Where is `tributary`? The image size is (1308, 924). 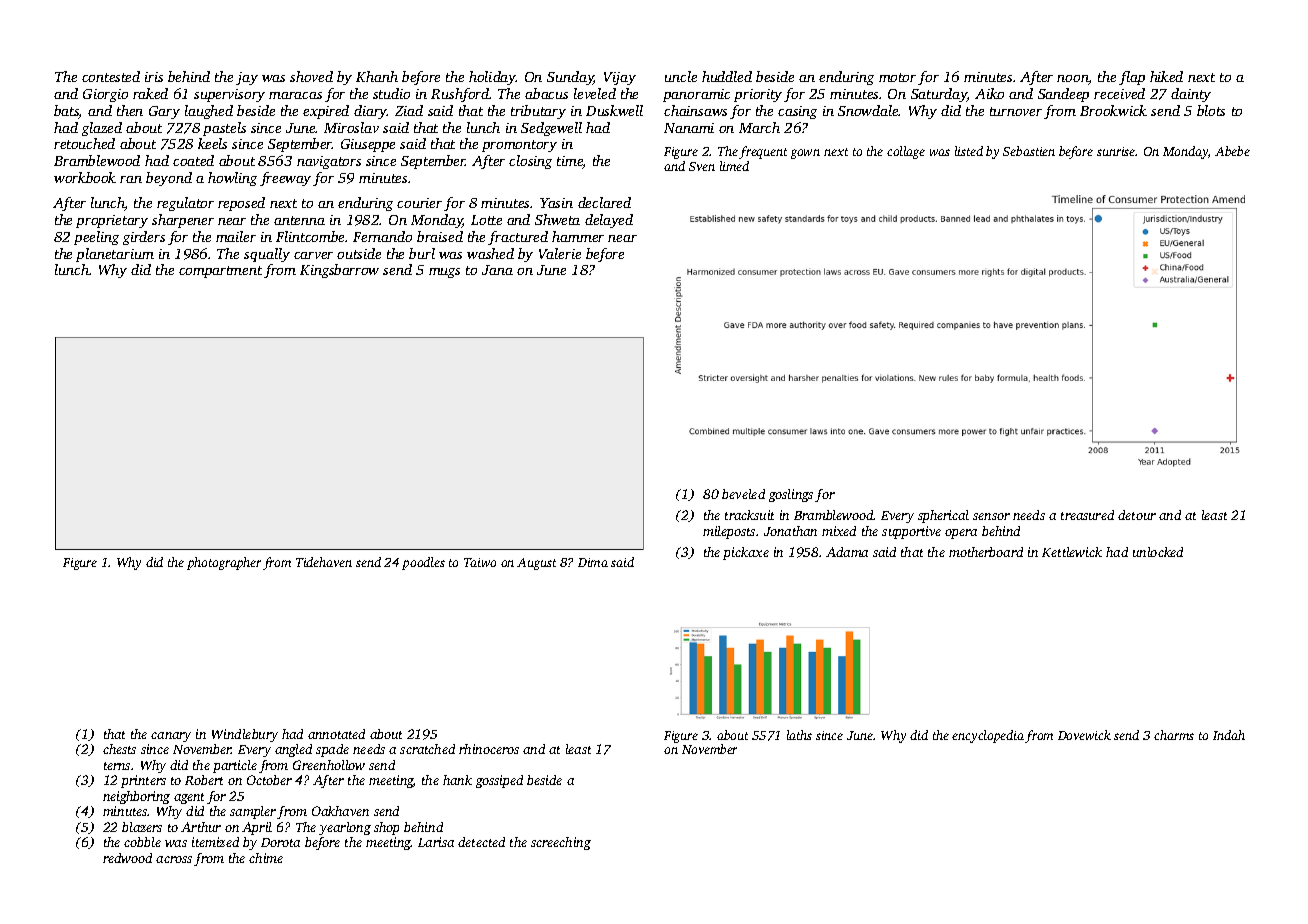
tributary is located at coordinates (538, 112).
